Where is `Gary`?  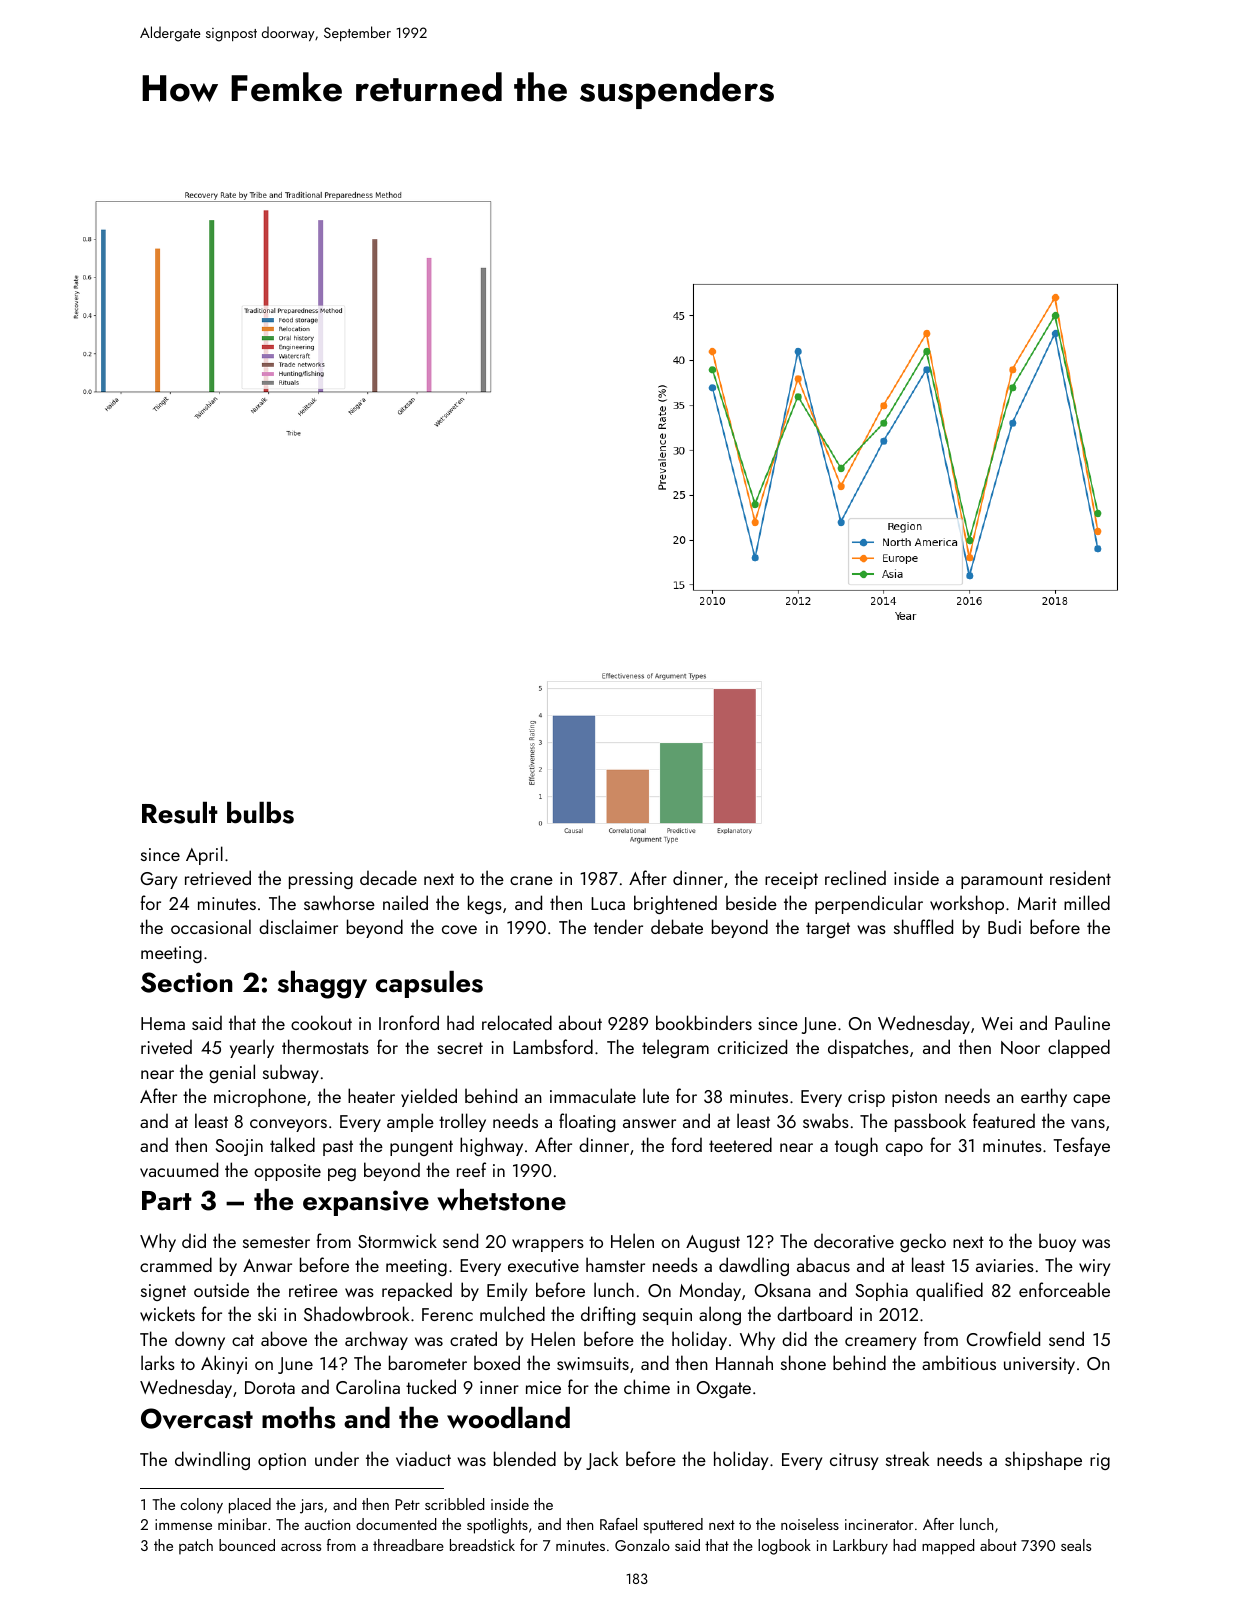
Gary is located at coordinates (159, 880).
